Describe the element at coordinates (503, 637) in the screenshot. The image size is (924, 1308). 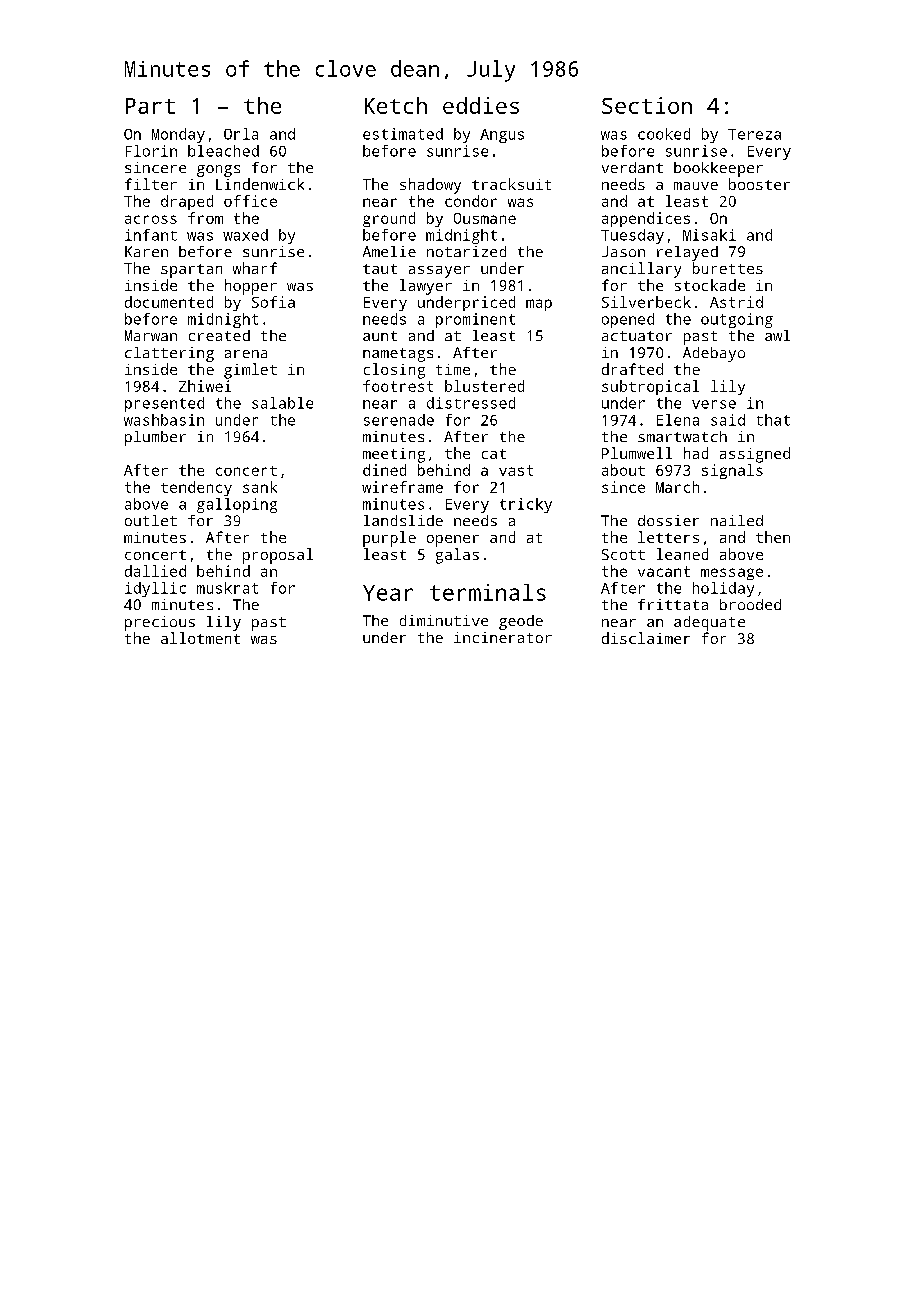
I see `incinerator` at that location.
